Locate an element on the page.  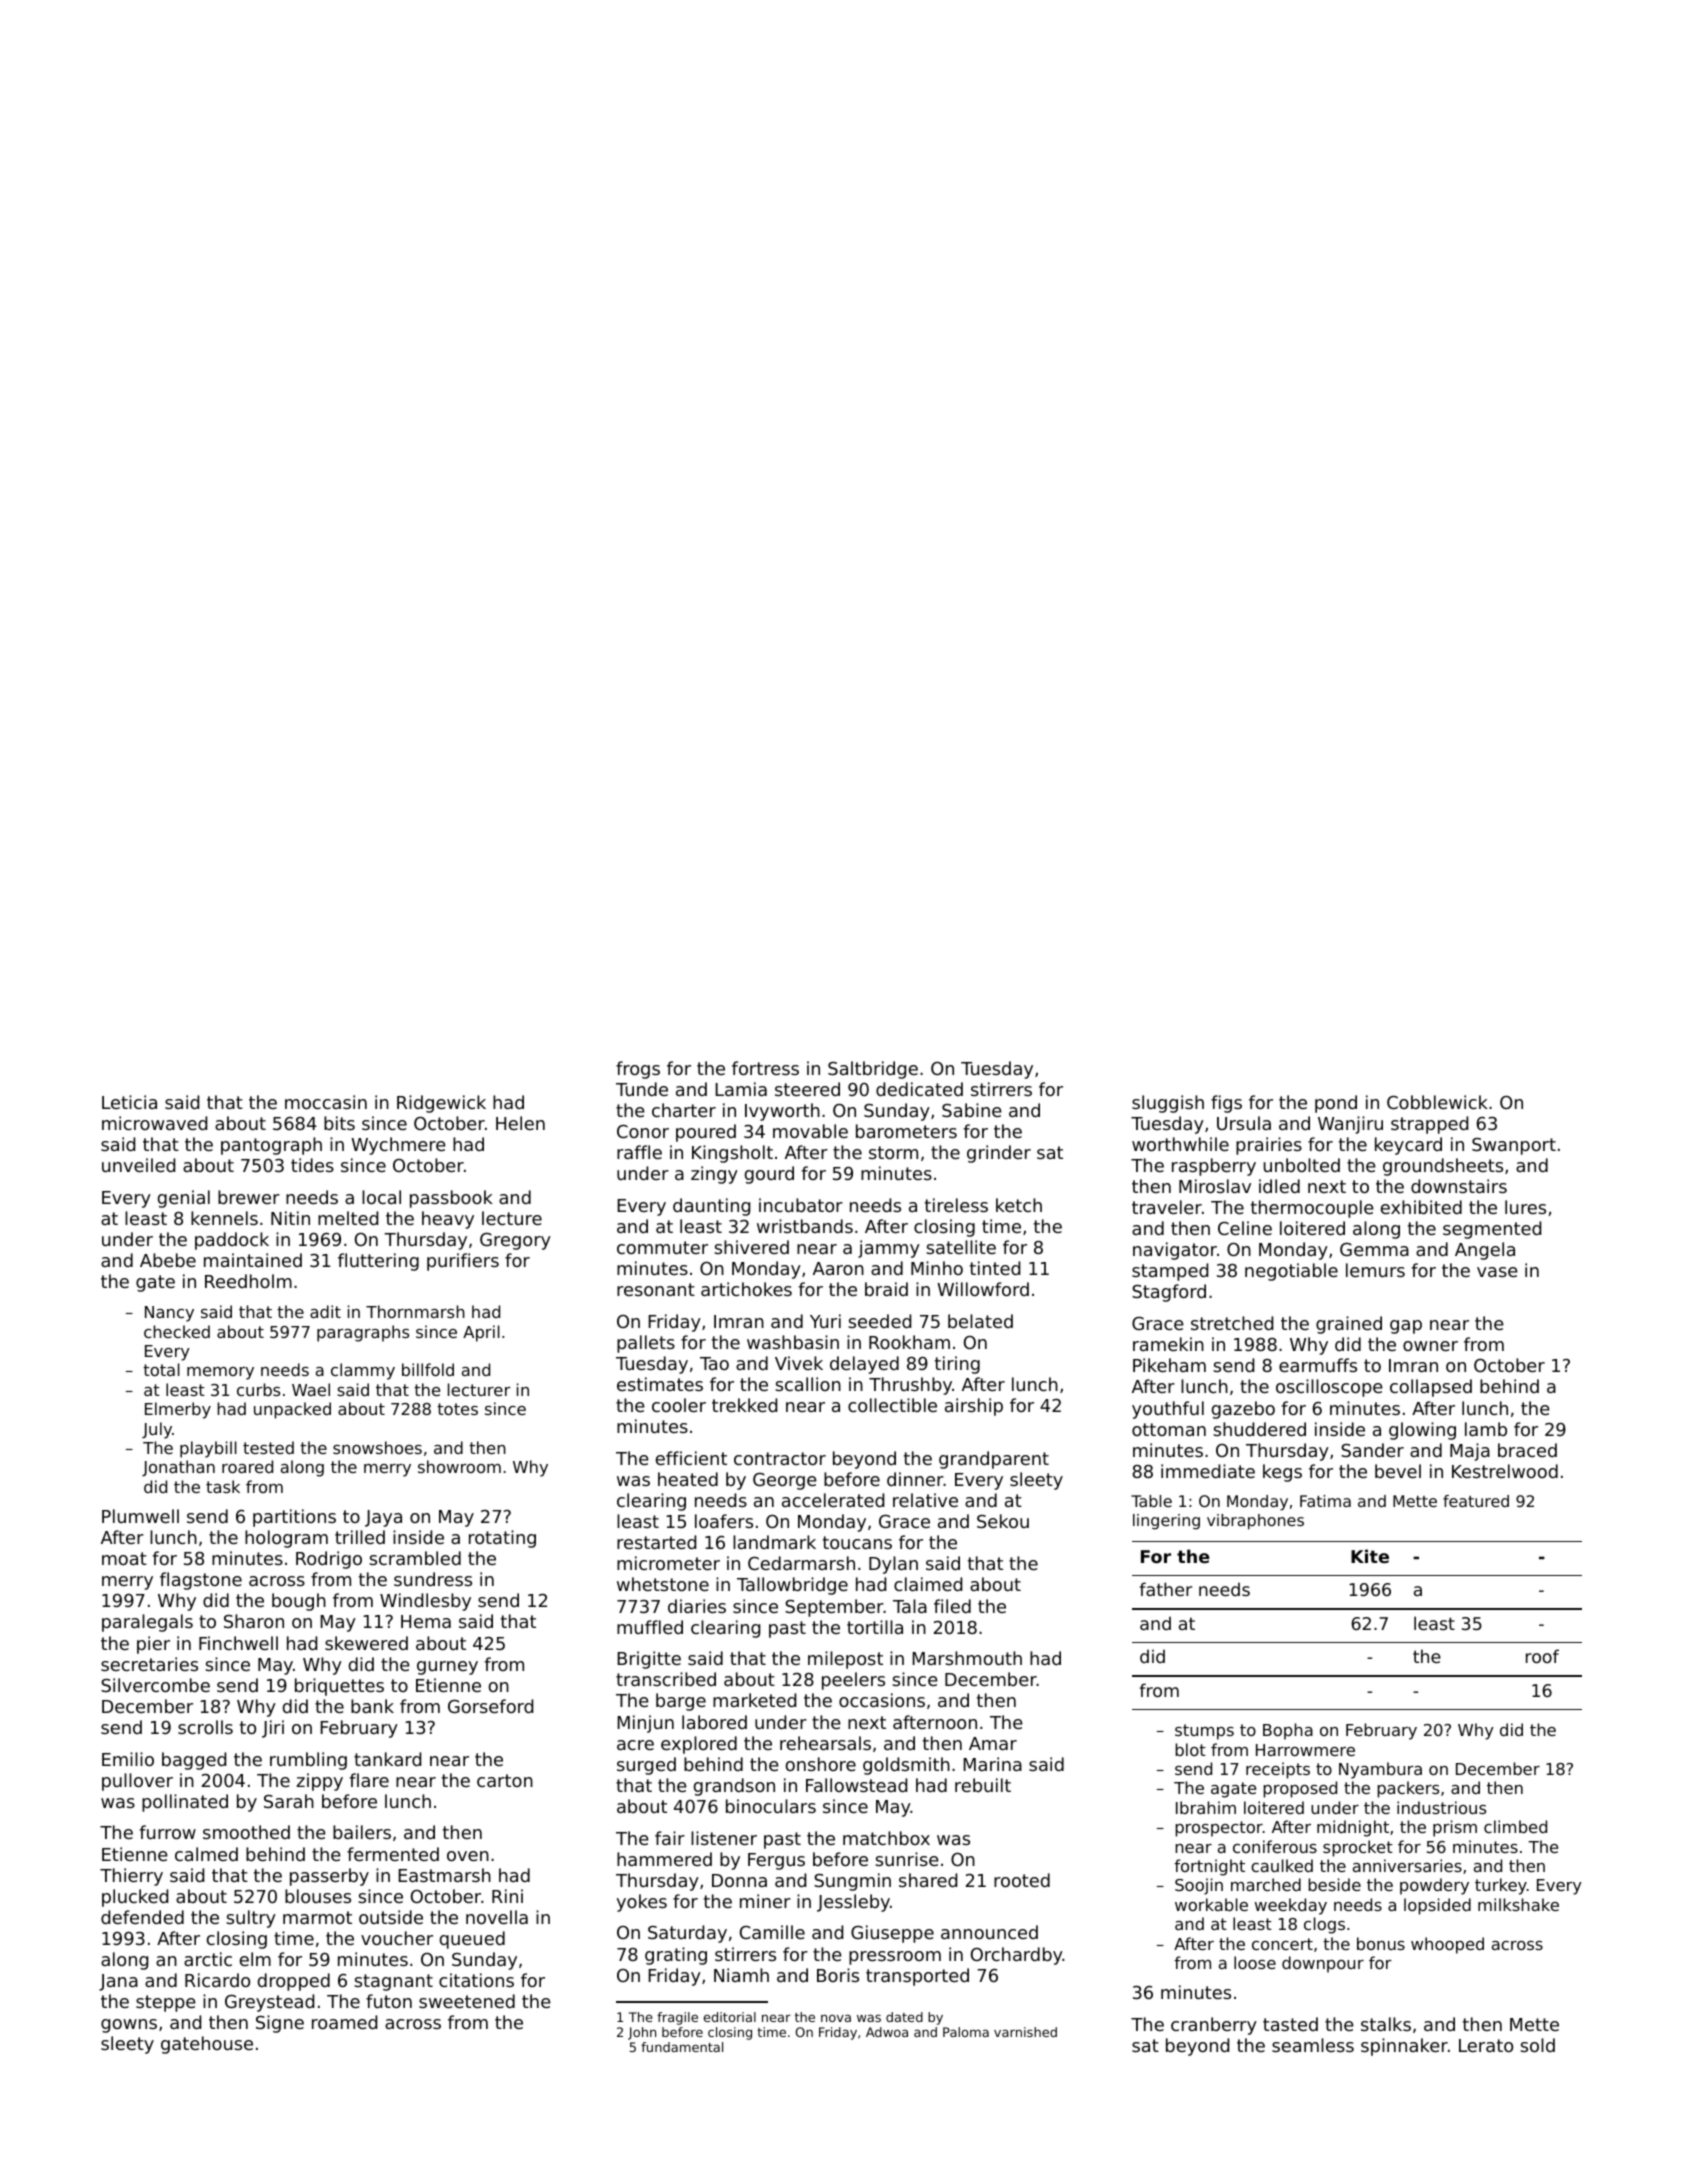
Jonathan is located at coordinates (178, 1468).
